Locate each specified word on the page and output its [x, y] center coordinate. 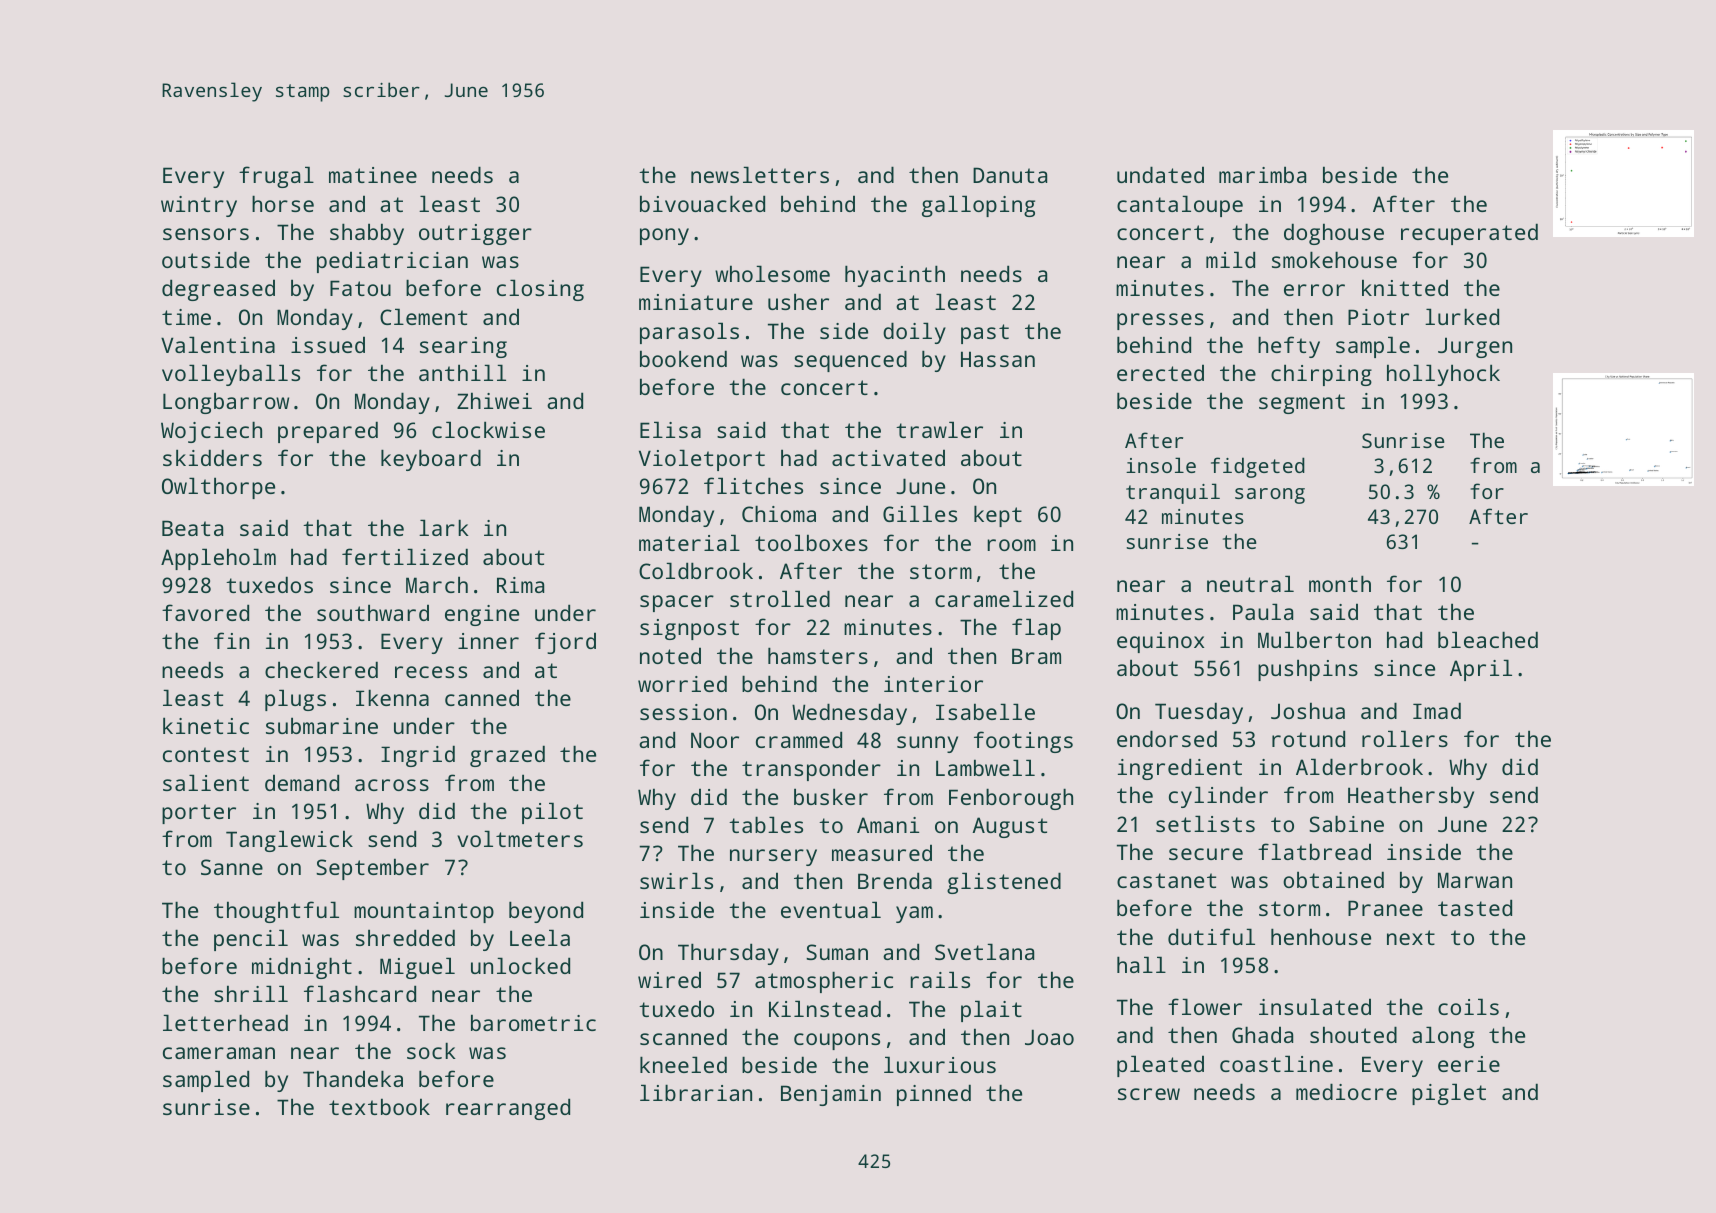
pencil [251, 940]
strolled [780, 598]
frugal [276, 177]
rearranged [508, 1109]
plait [991, 1011]
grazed [507, 756]
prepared [328, 432]
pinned [934, 1095]
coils [1468, 1006]
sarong [1270, 496]
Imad [1437, 710]
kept [998, 516]
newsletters [760, 174]
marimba [1262, 174]
